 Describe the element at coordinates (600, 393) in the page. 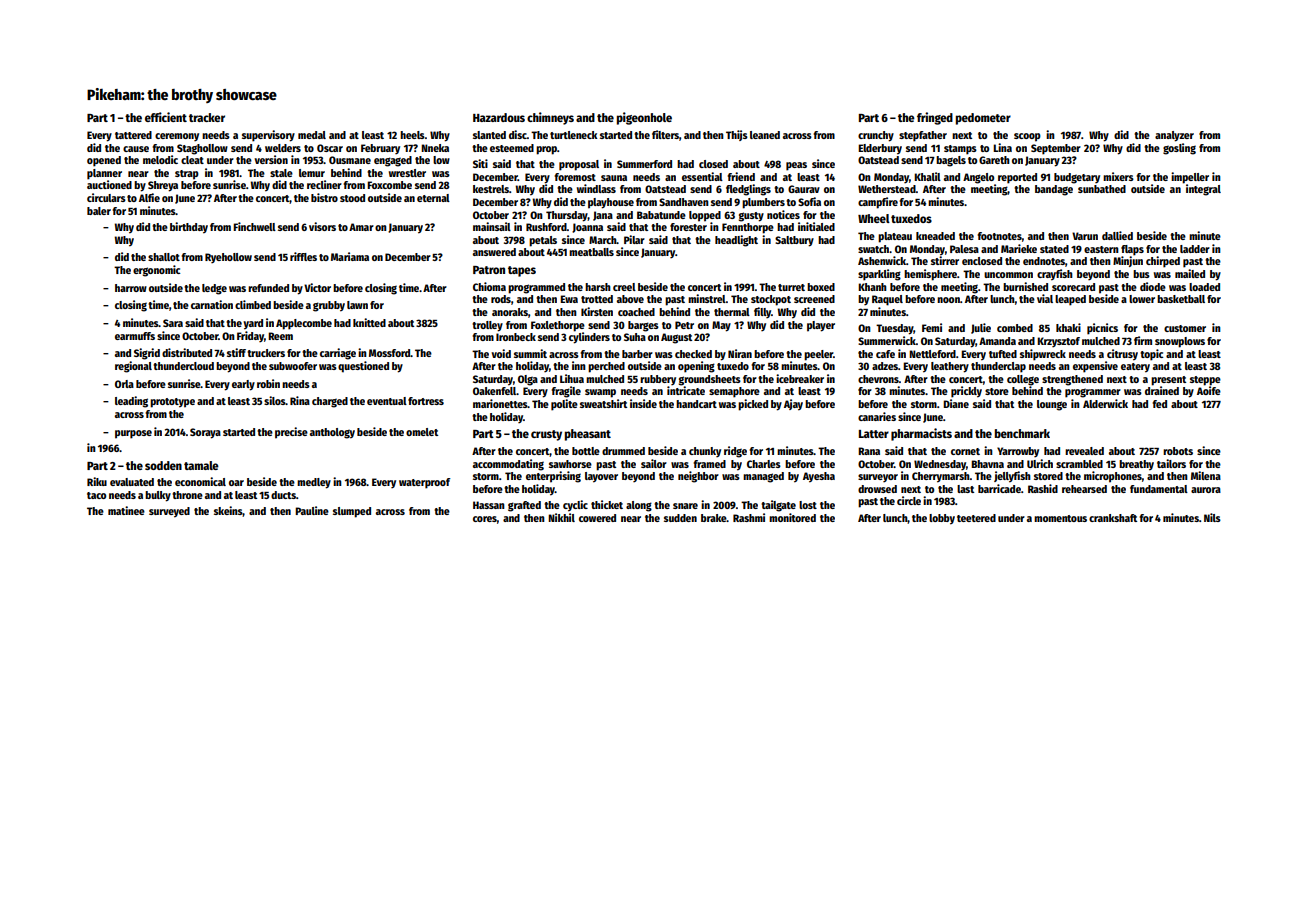

I see `swamp` at that location.
